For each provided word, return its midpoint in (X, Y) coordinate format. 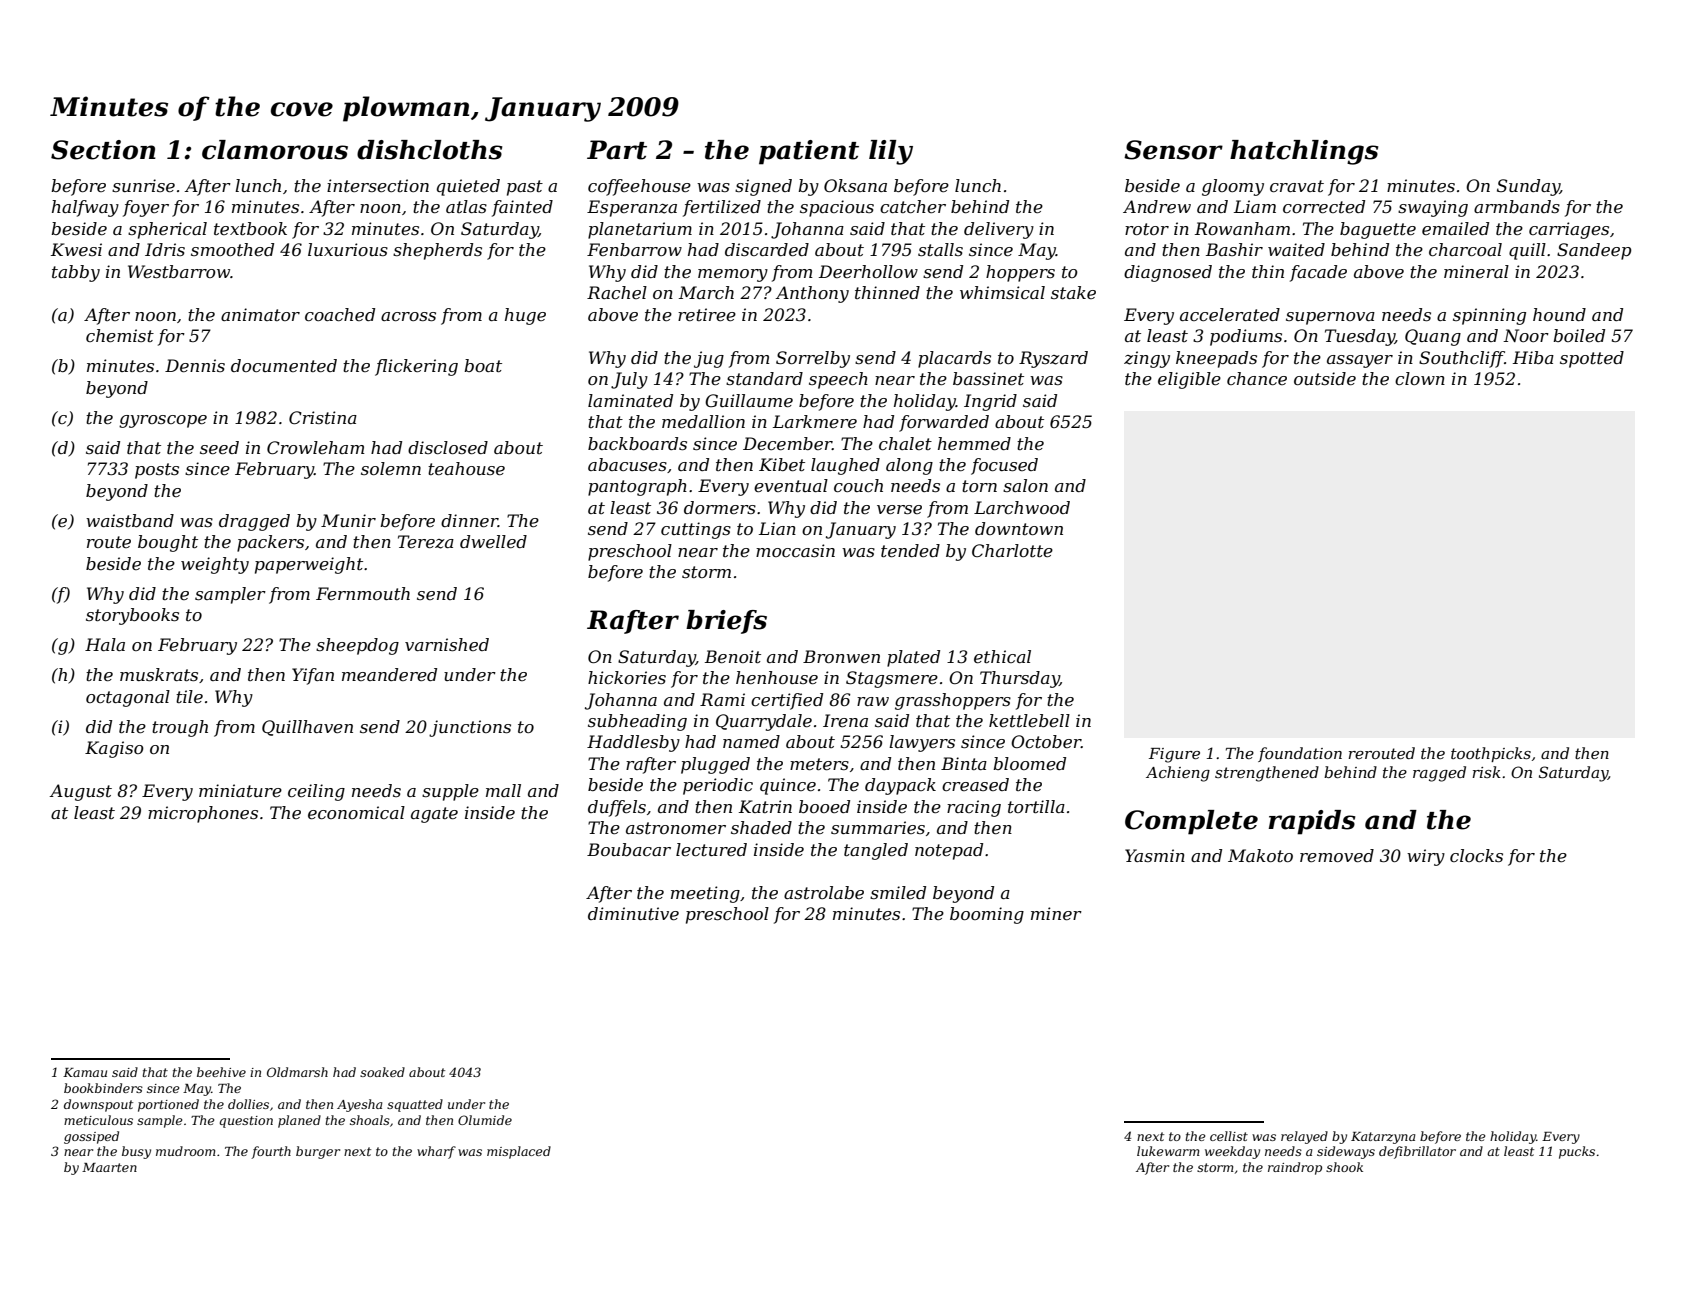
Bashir (1234, 249)
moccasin (795, 550)
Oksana (855, 185)
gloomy (1233, 187)
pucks (1577, 1152)
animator (260, 314)
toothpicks (1491, 754)
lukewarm (1168, 1151)
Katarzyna (1383, 1138)
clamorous (275, 150)
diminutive (633, 913)
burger (318, 1152)
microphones (203, 814)
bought (168, 543)
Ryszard (1053, 359)
